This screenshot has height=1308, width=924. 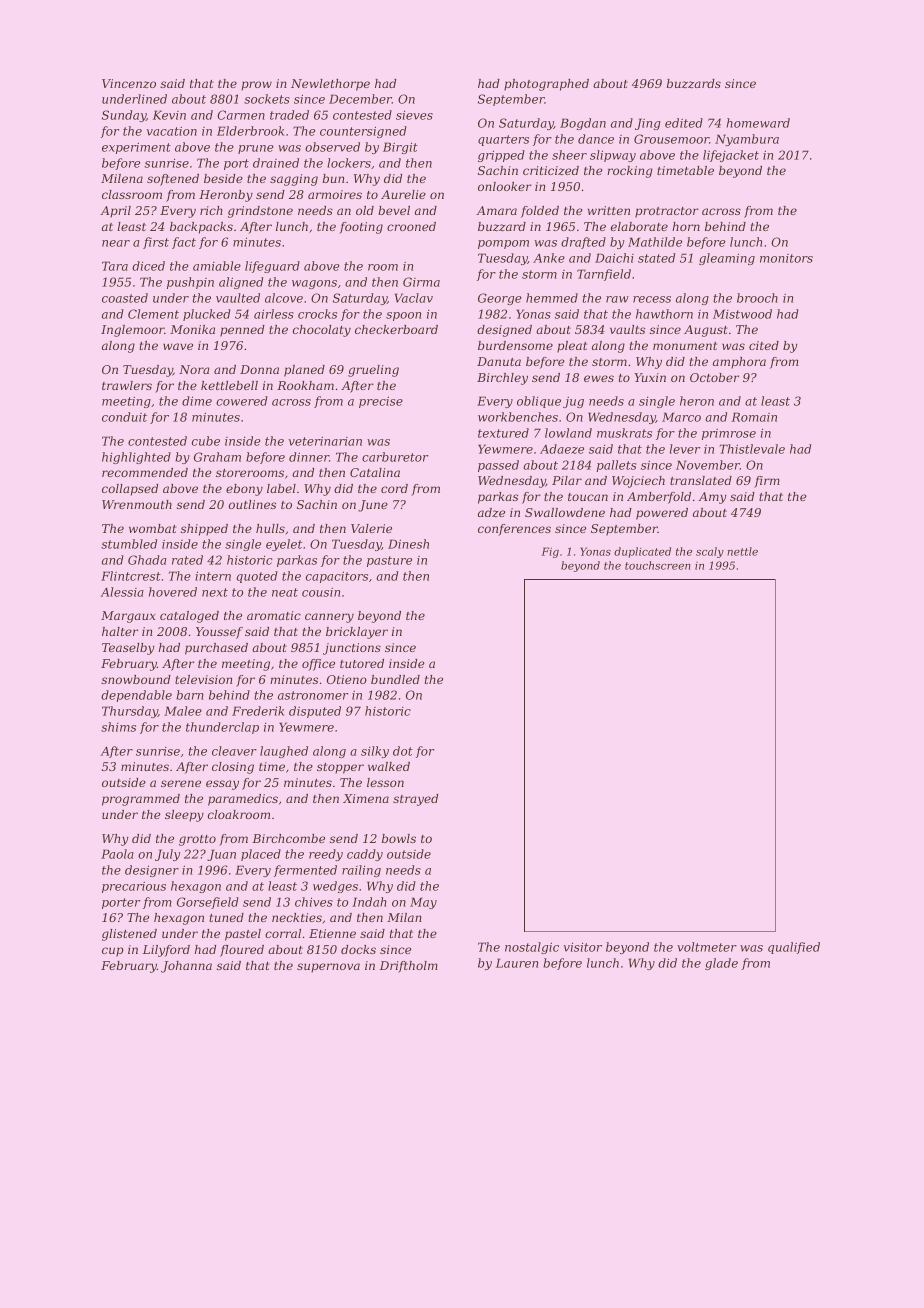 I want to click on cup, so click(x=112, y=952).
